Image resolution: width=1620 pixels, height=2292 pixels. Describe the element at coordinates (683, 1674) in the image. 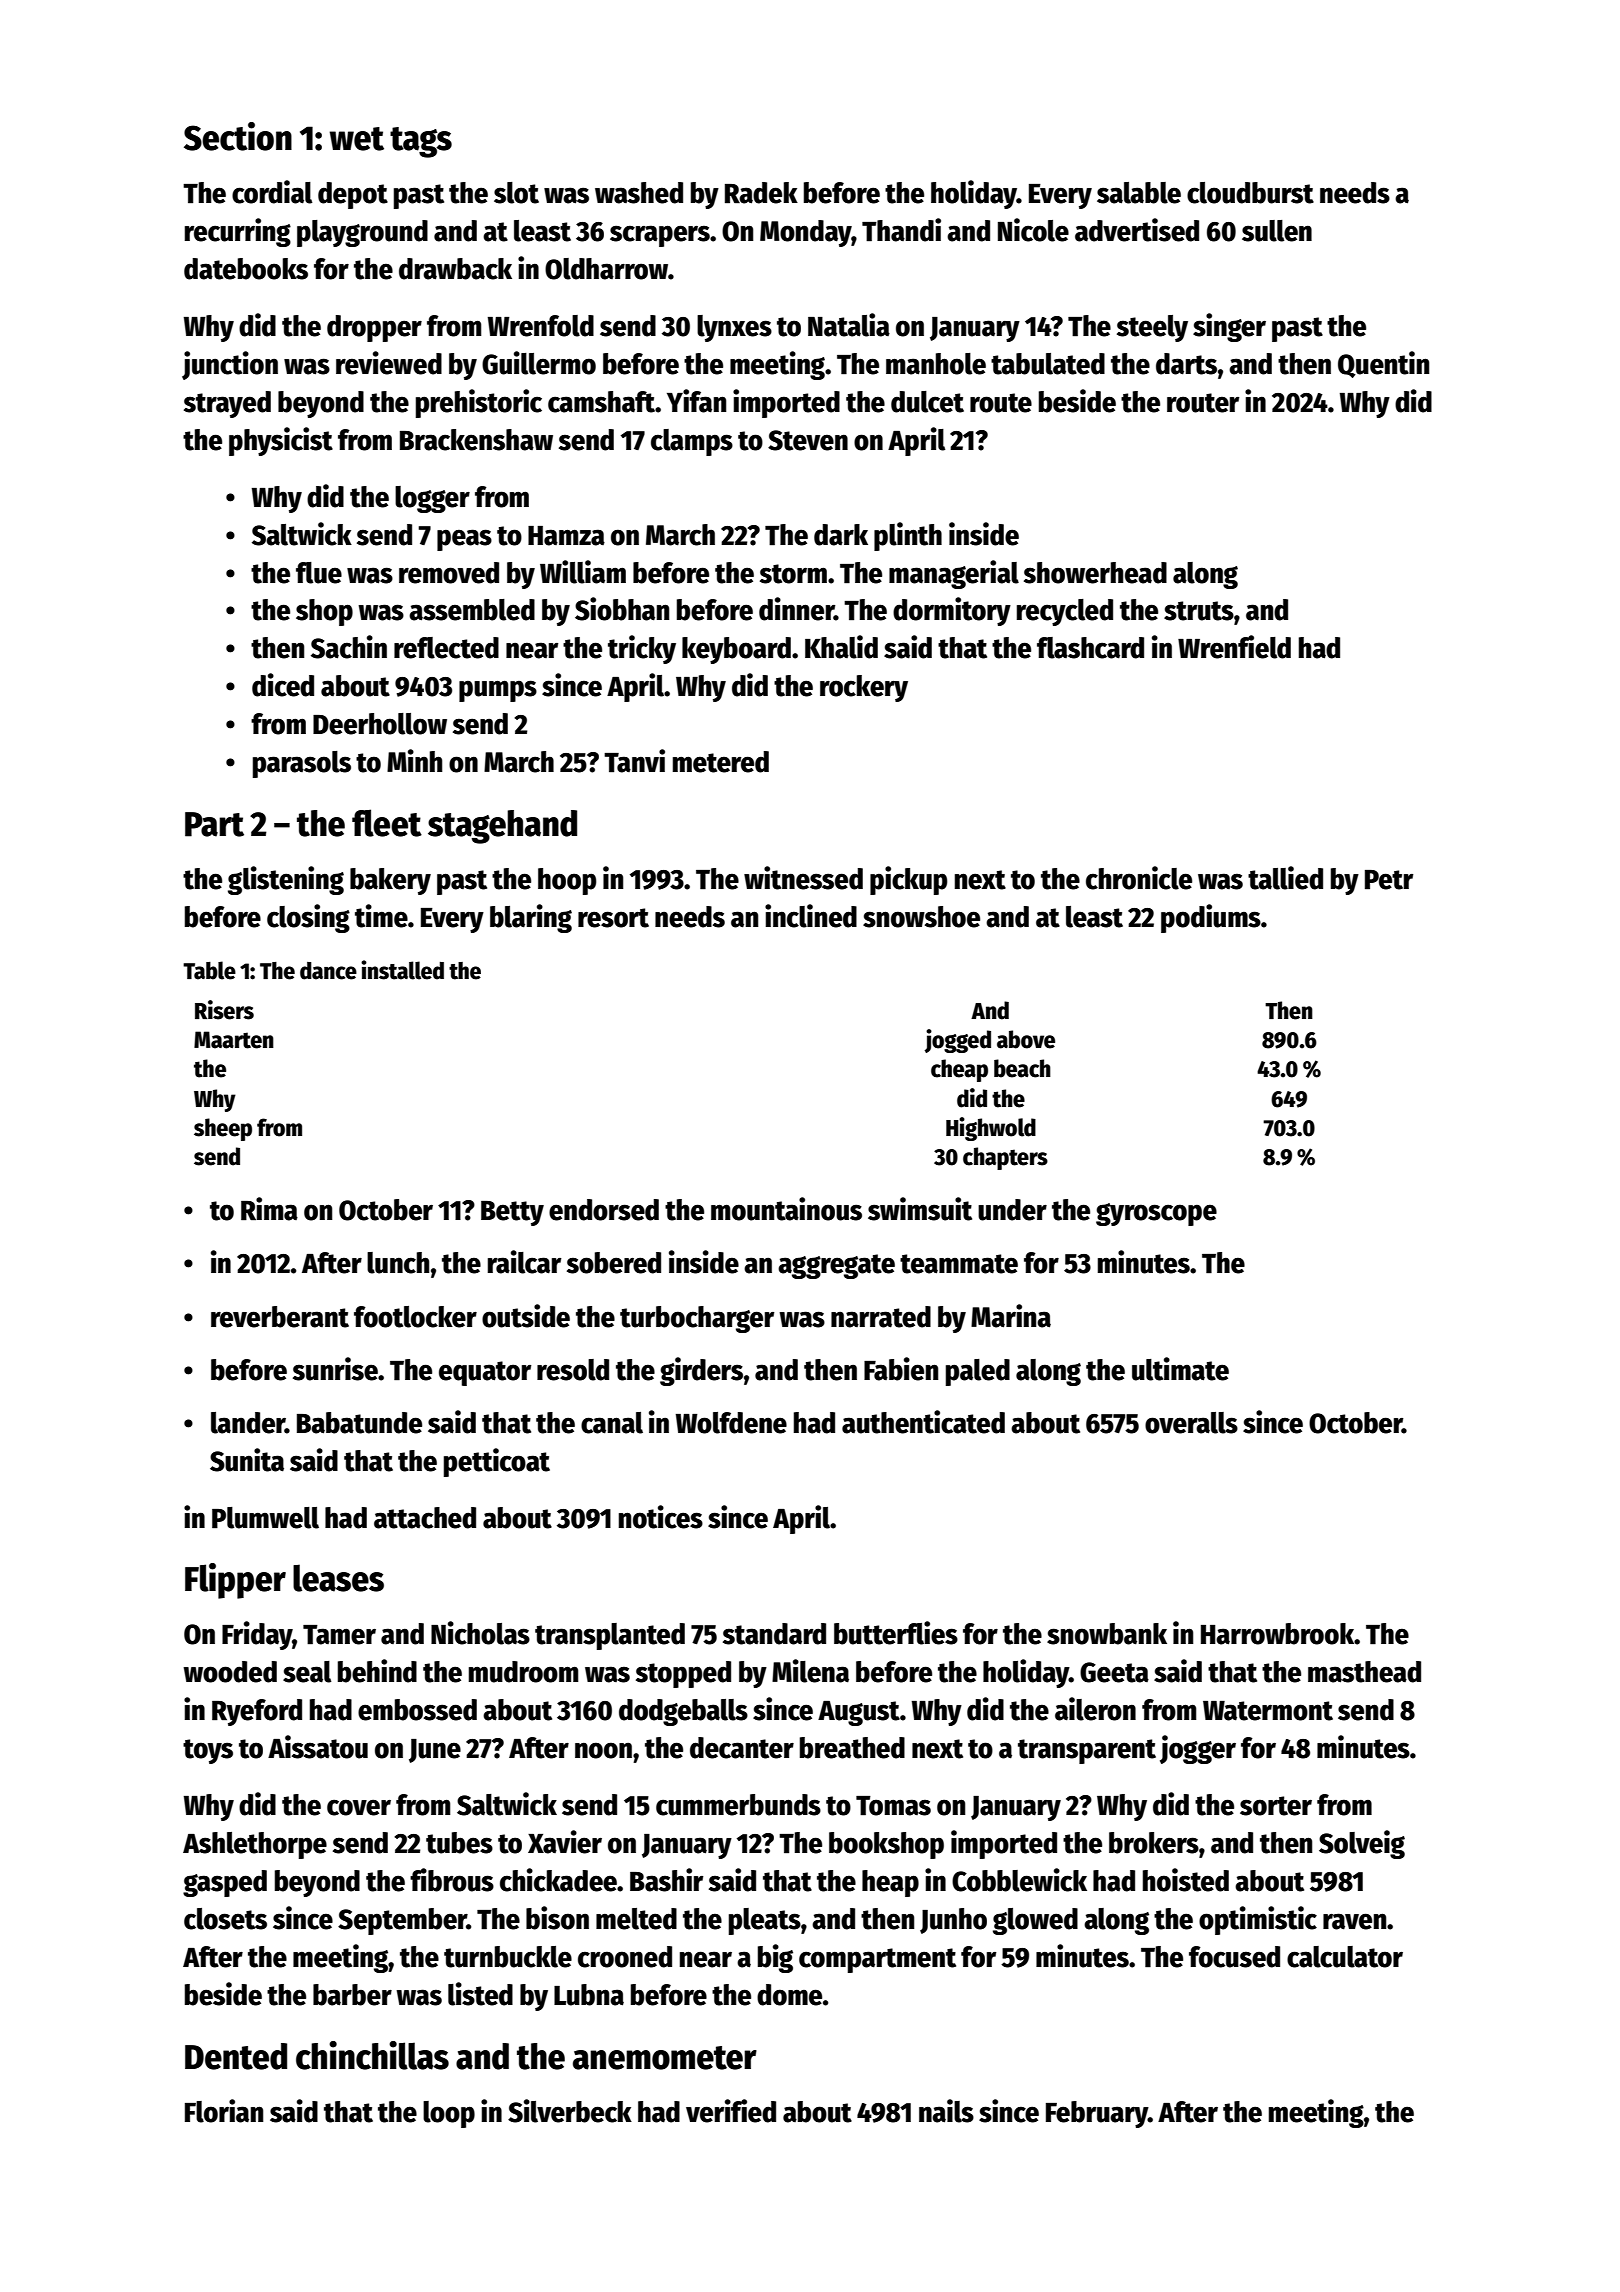

I see `stopped` at that location.
